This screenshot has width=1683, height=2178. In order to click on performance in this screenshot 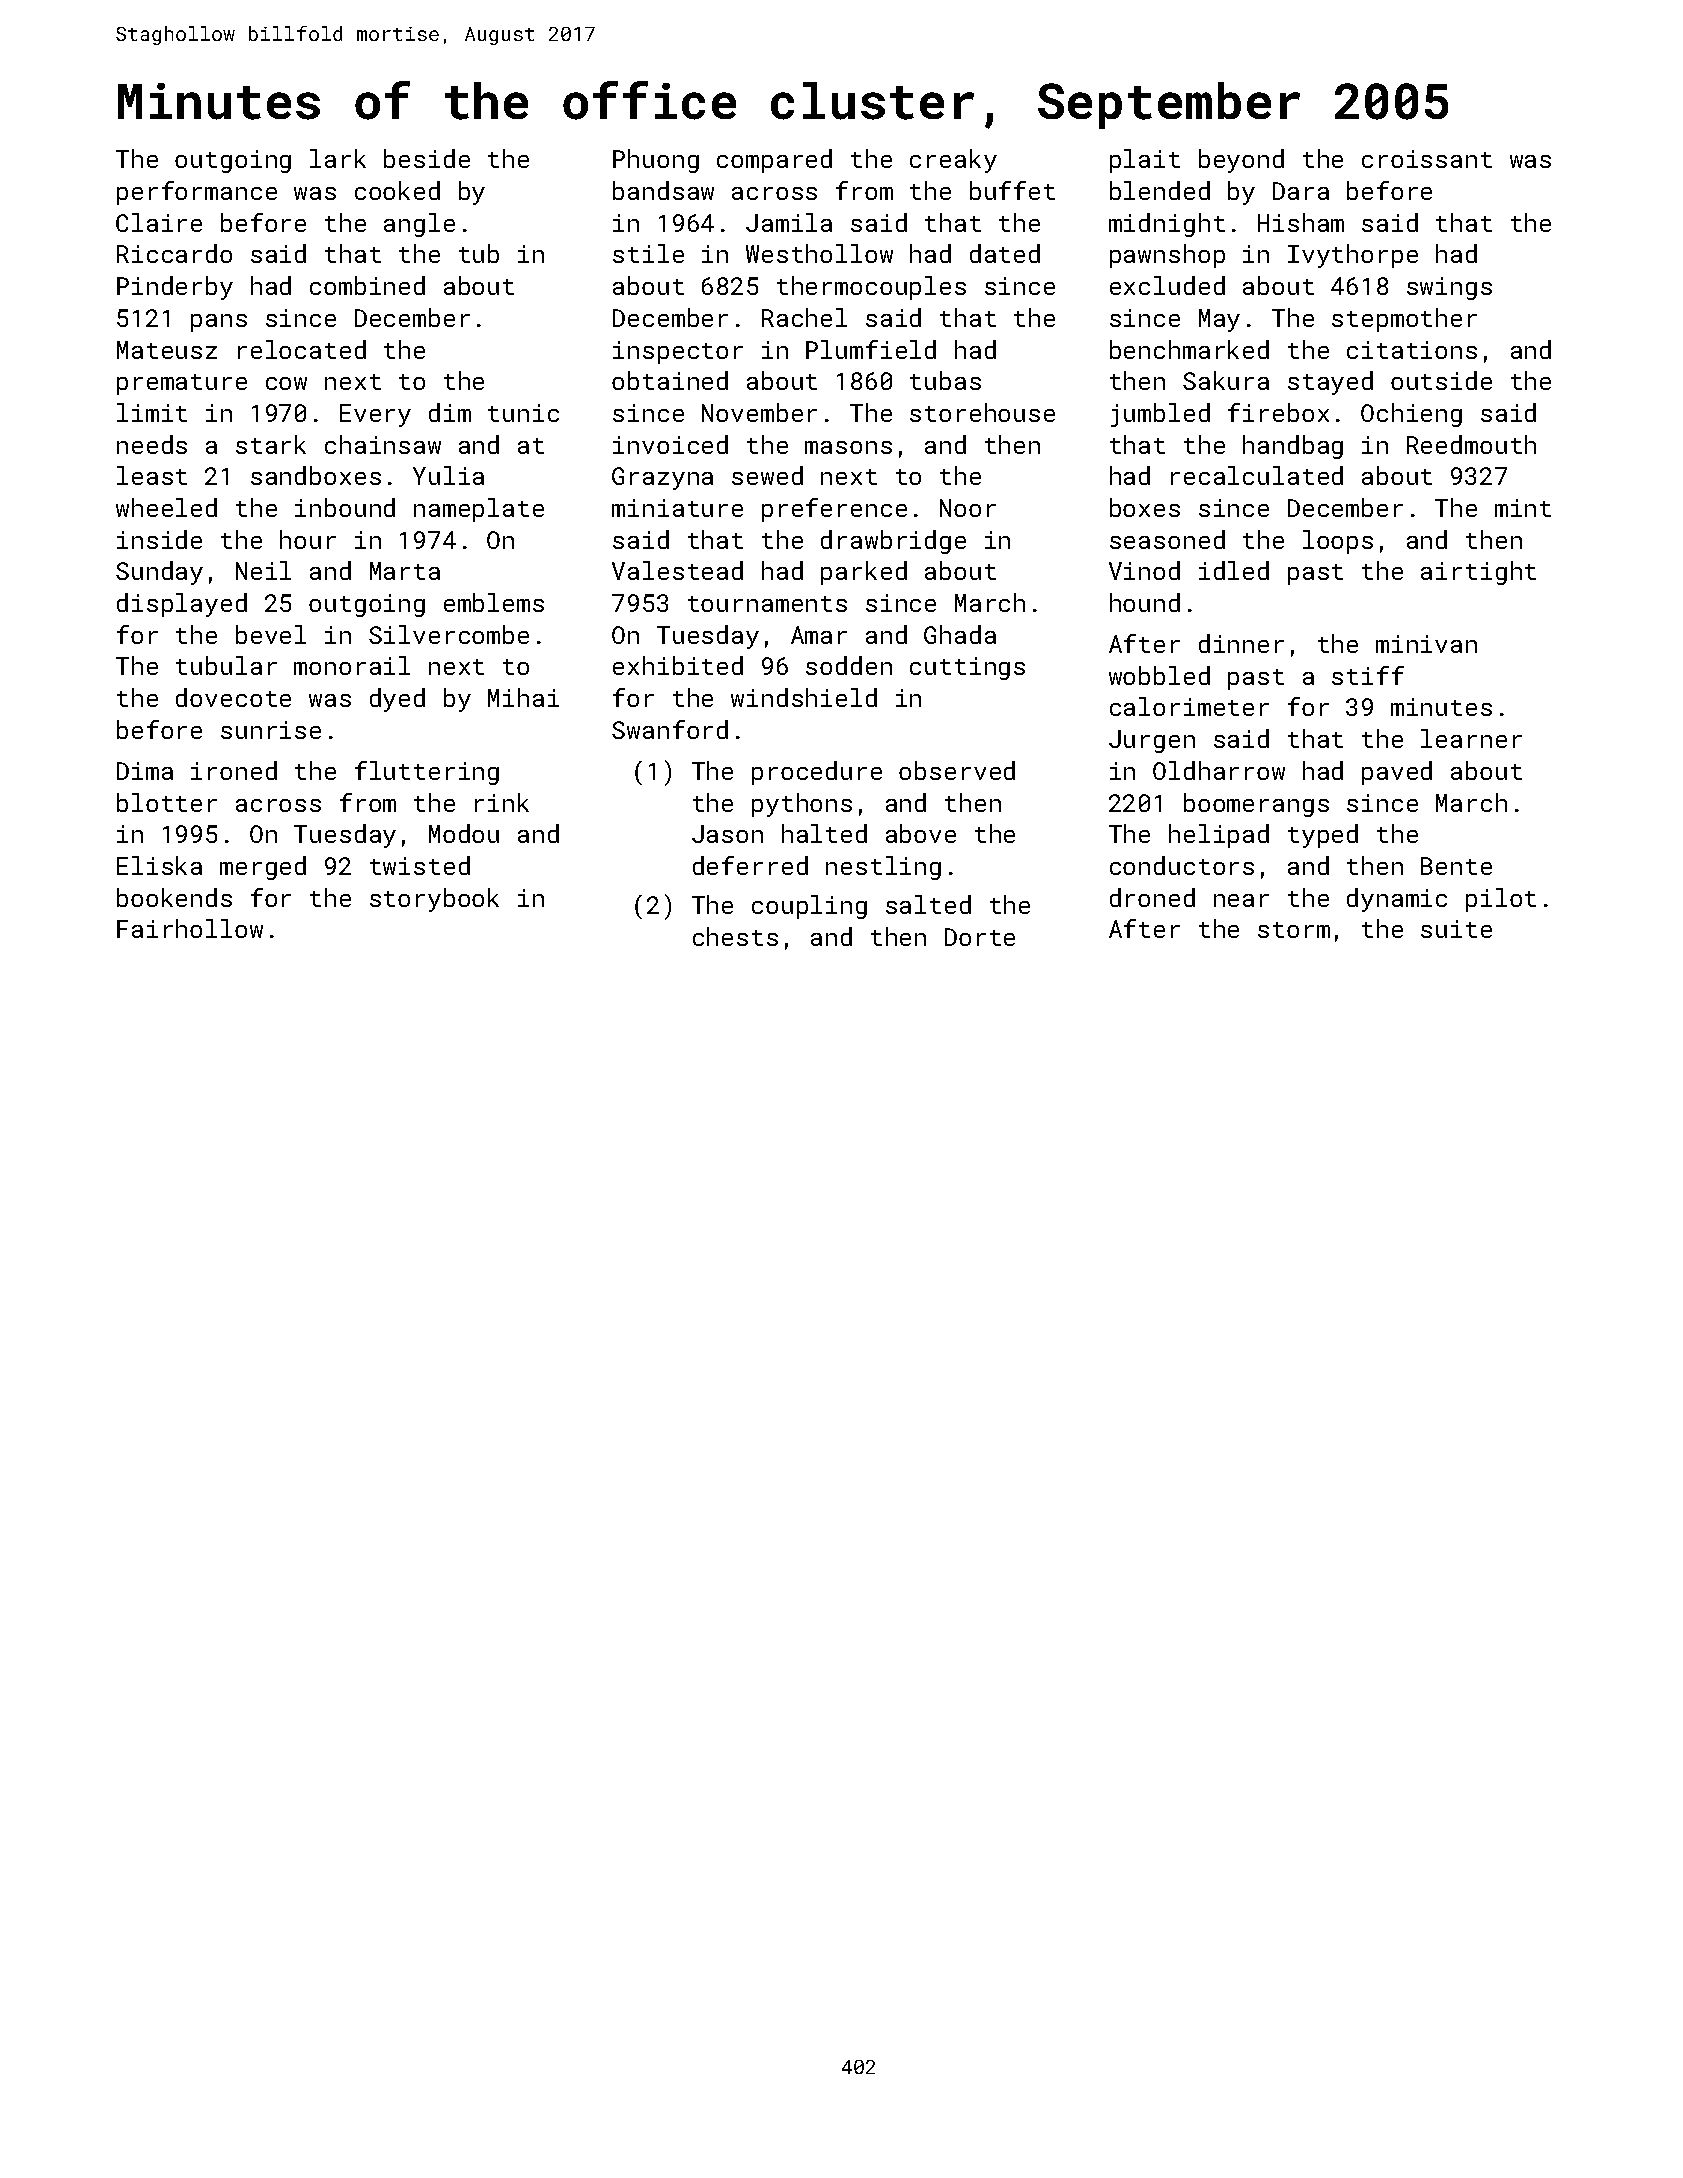, I will do `click(197, 193)`.
